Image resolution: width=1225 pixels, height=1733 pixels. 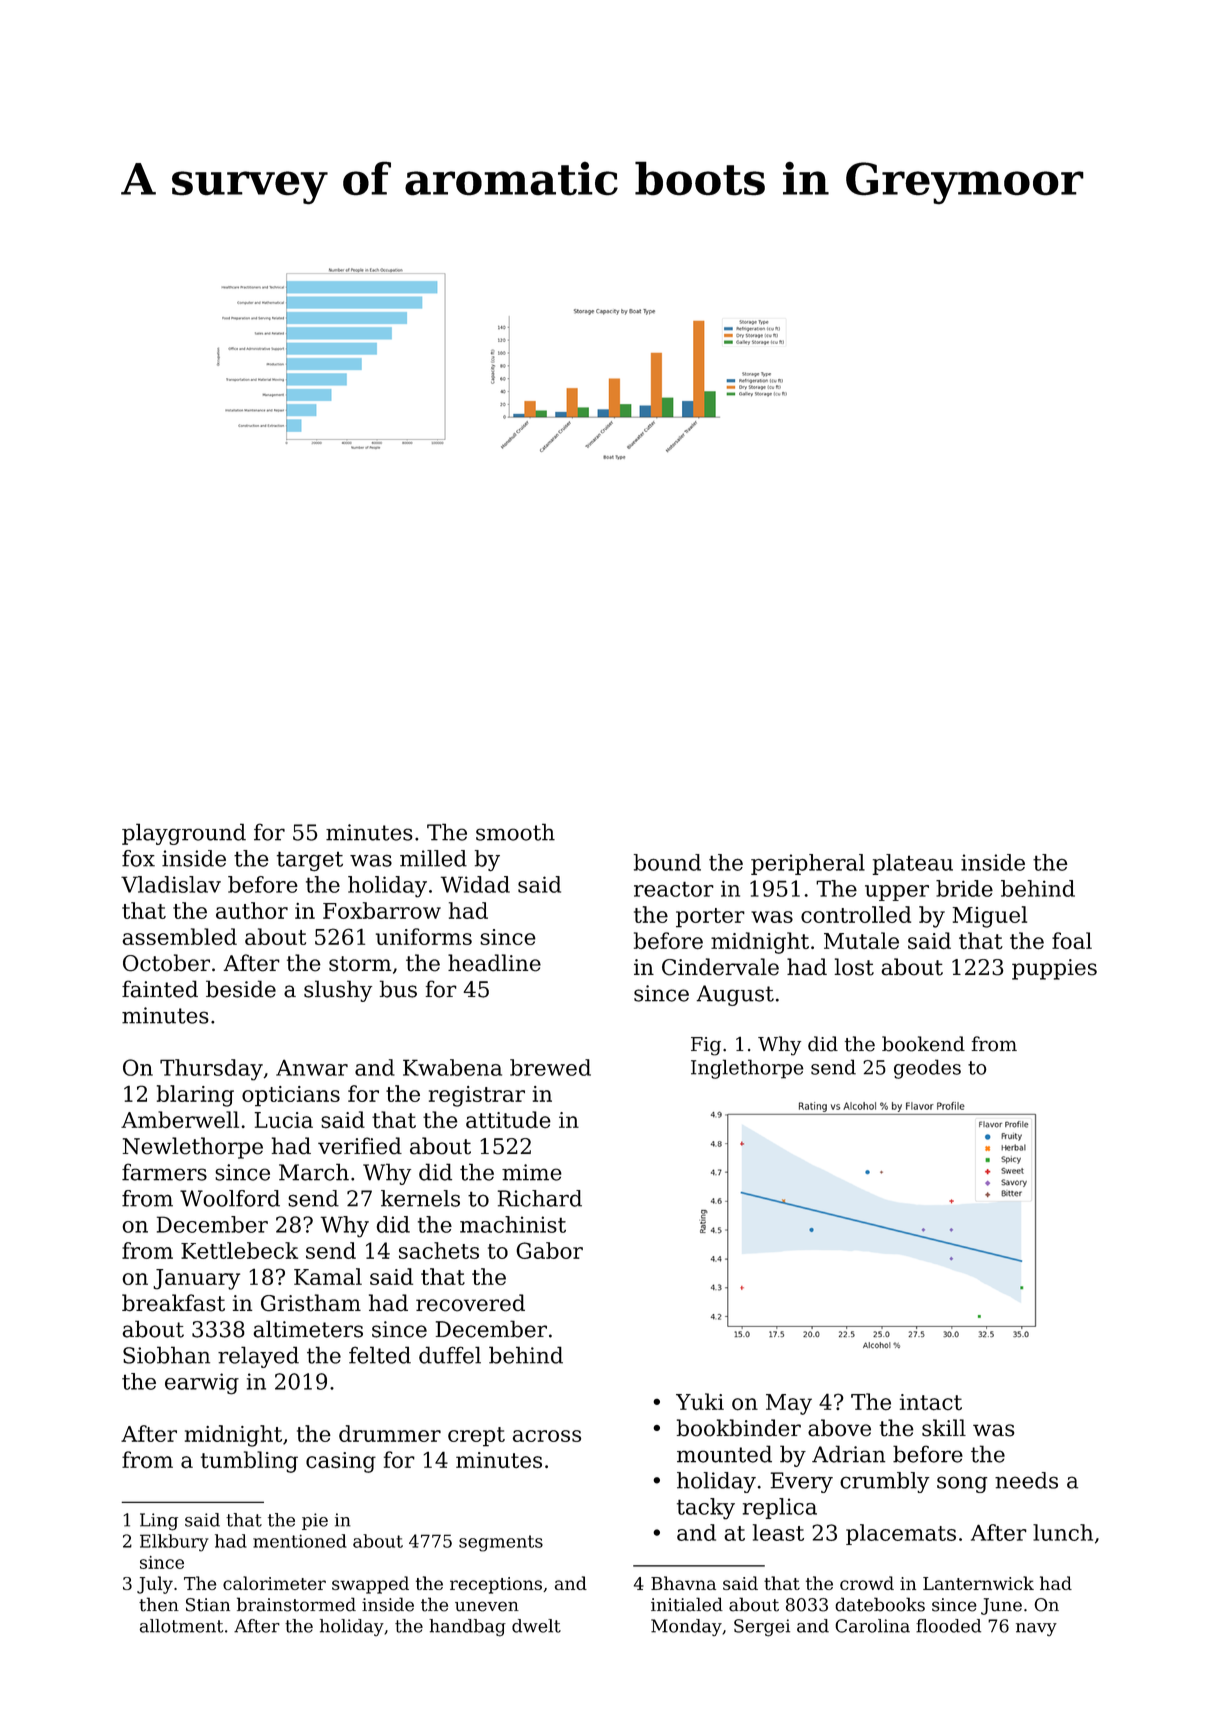 What do you see at coordinates (856, 914) in the screenshot?
I see `controlled` at bounding box center [856, 914].
